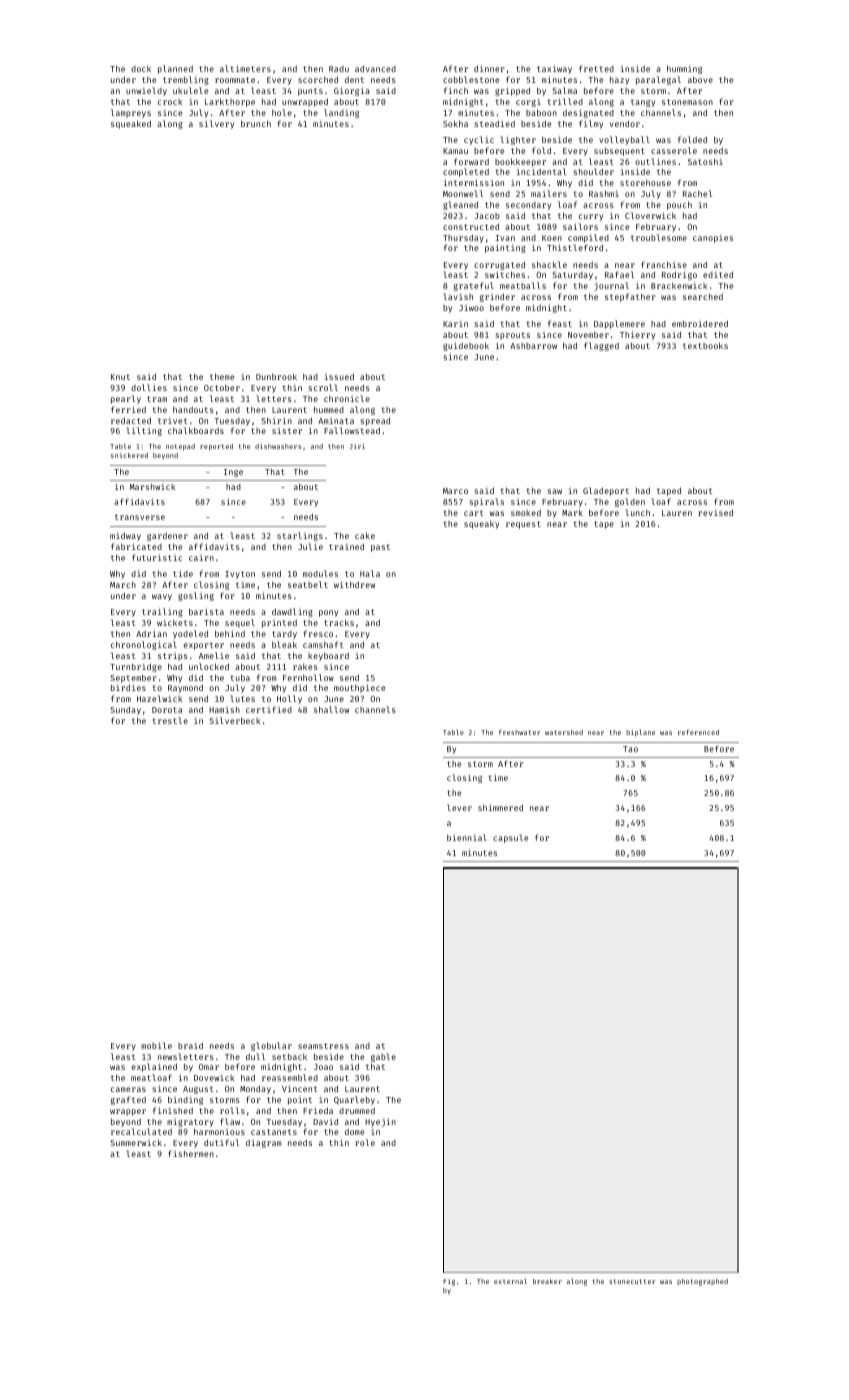 This screenshot has width=849, height=1400. I want to click on shimmered, so click(500, 807).
